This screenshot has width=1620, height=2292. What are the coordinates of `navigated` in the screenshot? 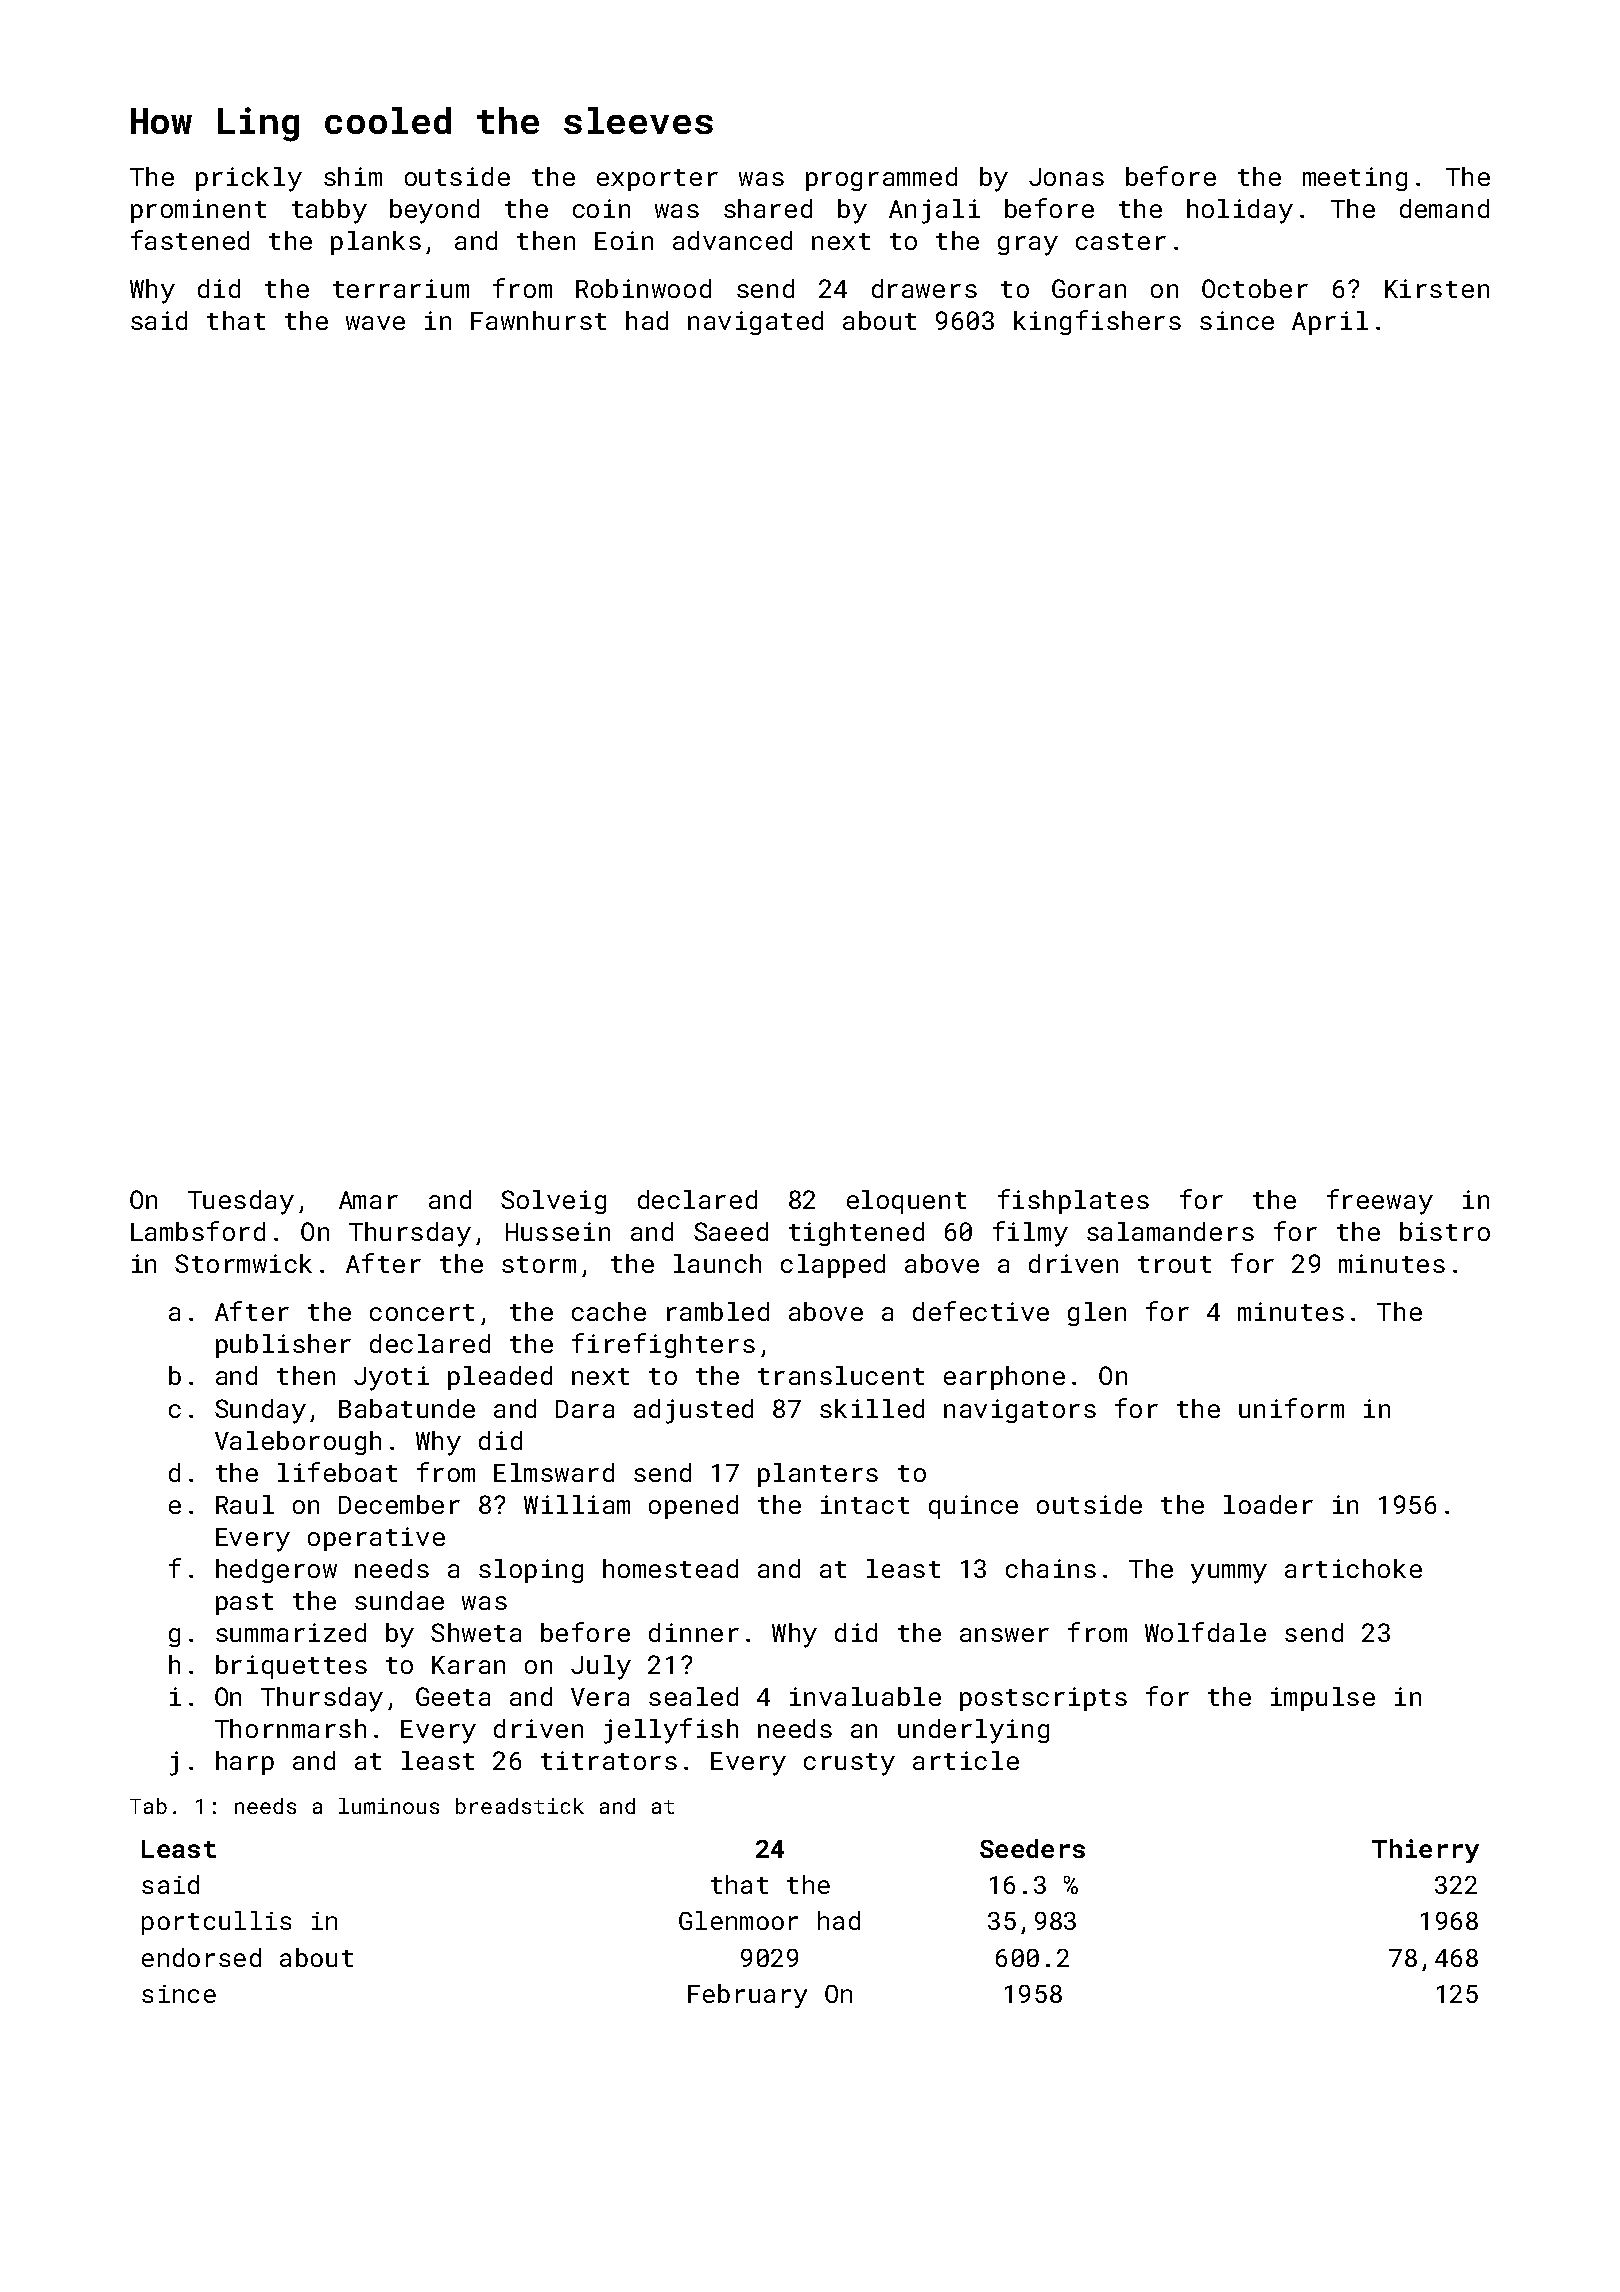 It's located at (755, 323).
